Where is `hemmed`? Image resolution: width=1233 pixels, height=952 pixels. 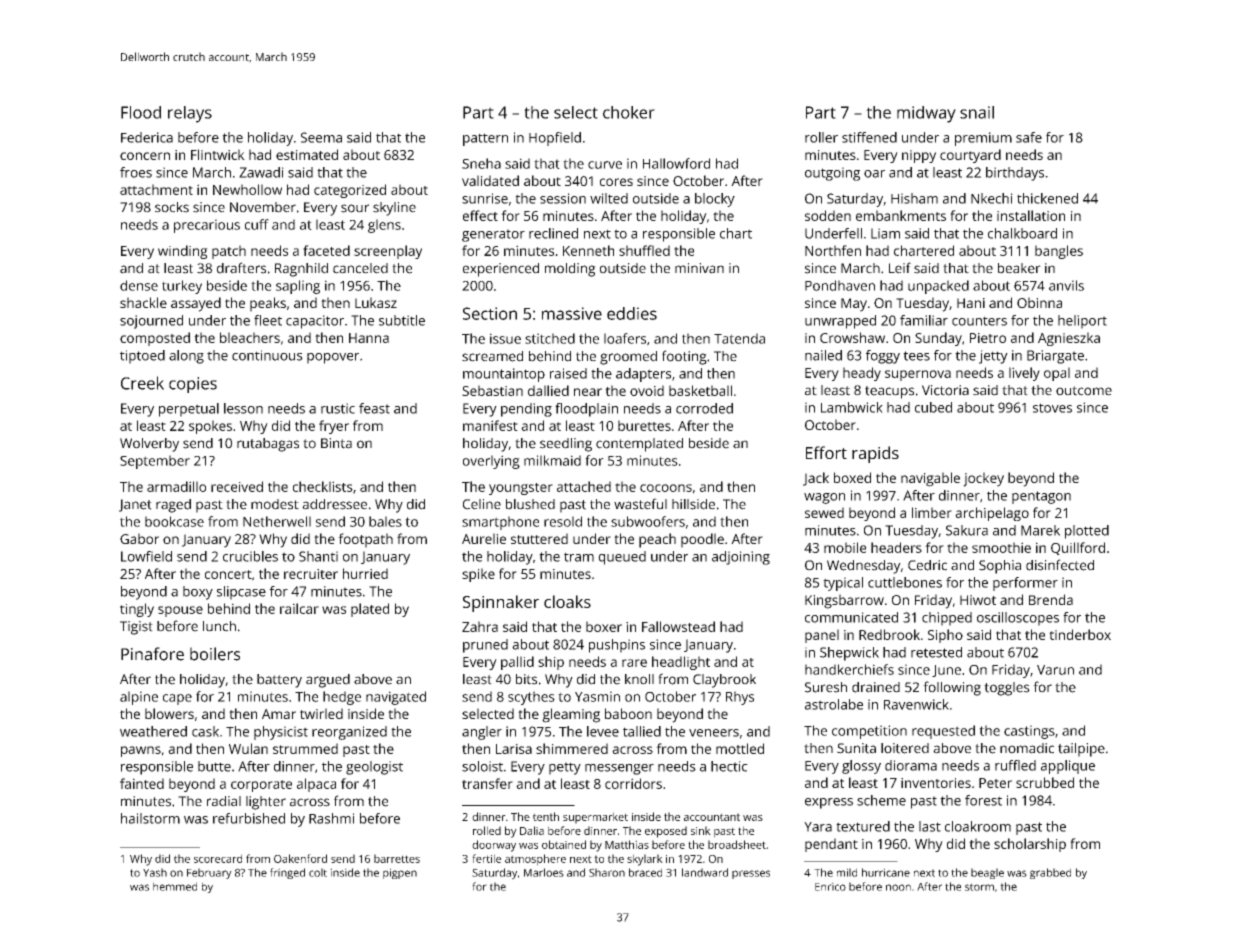 hemmed is located at coordinates (175, 886).
